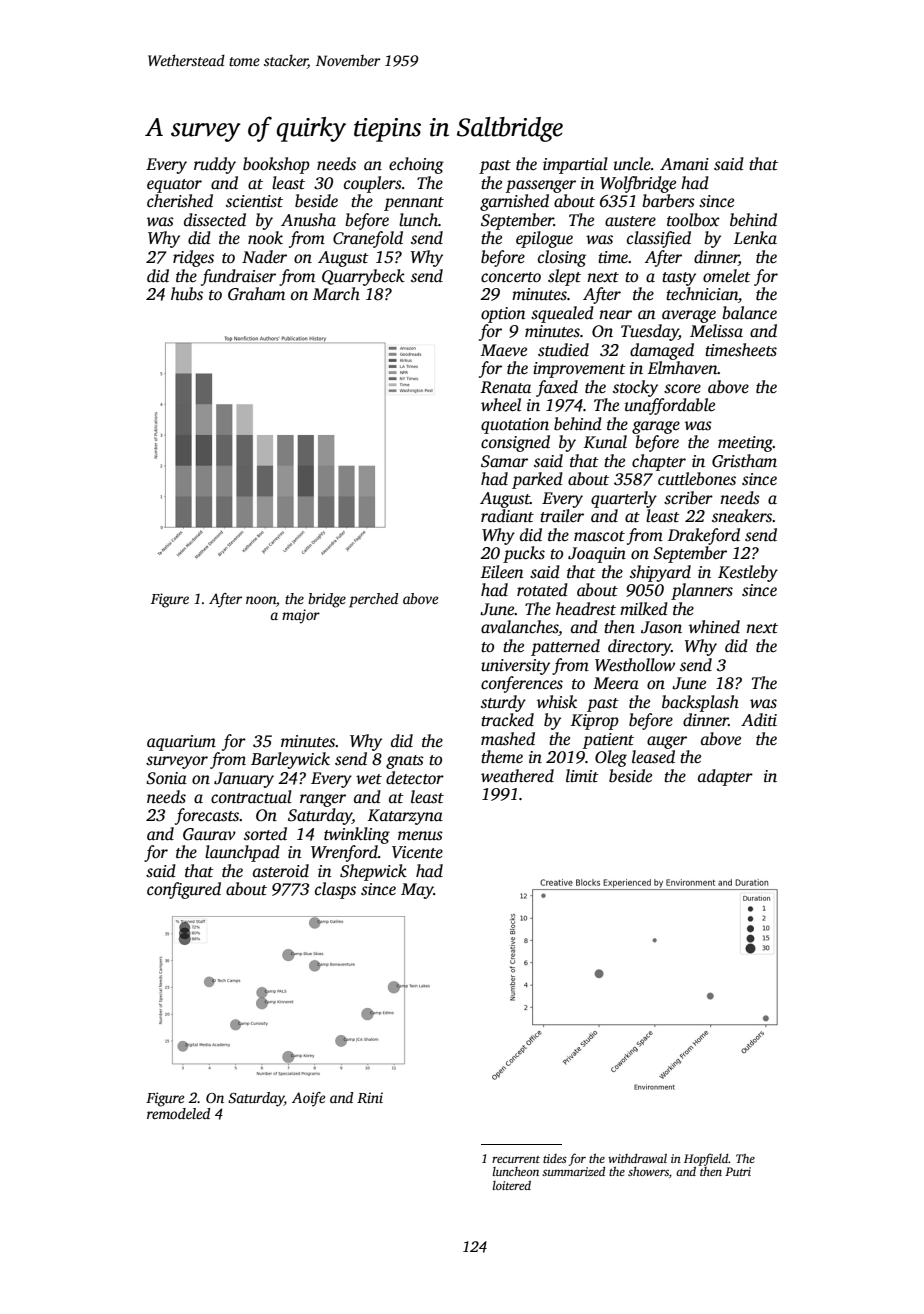 This page has height=1314, width=924. Describe the element at coordinates (755, 238) in the page. I see `Lenka` at that location.
